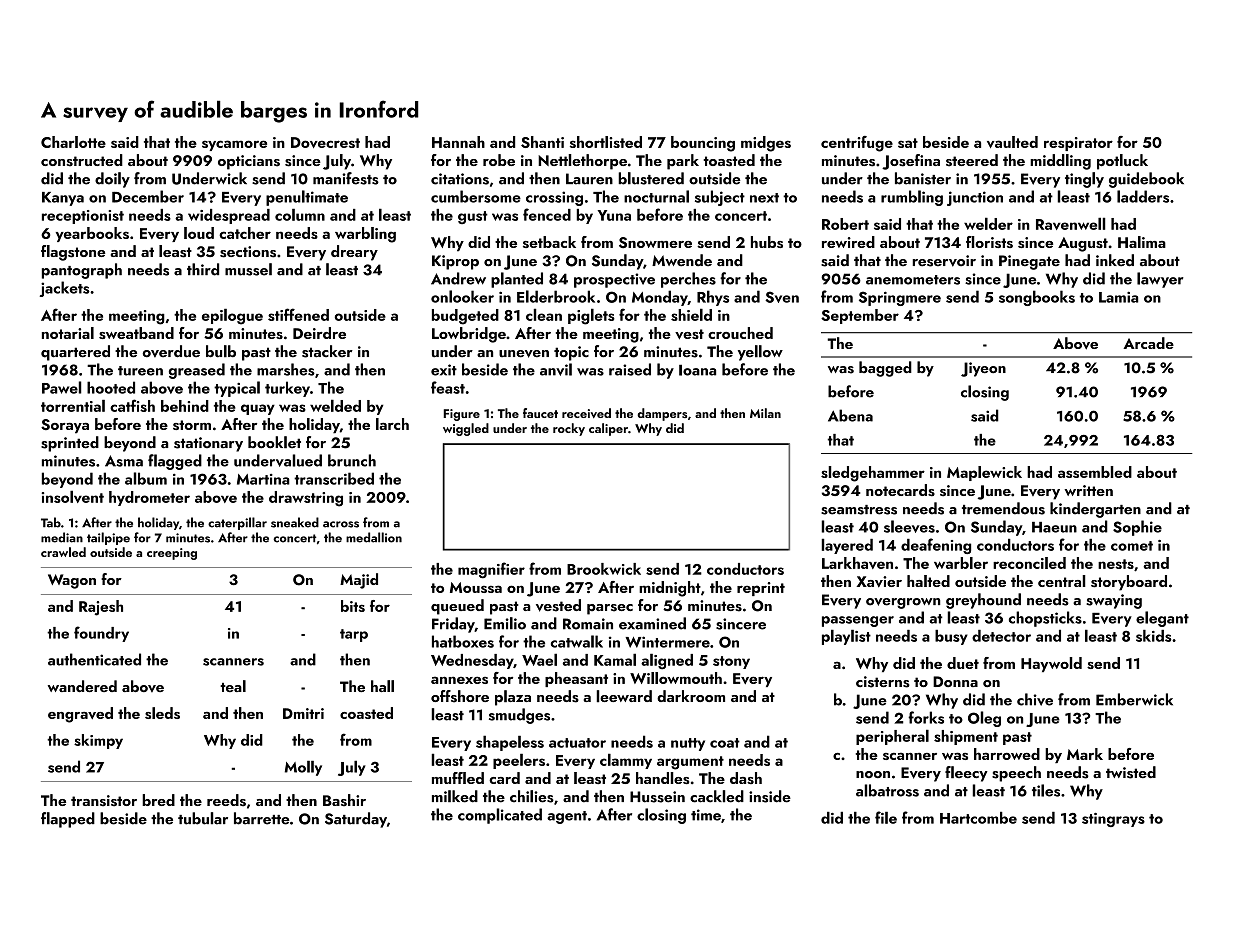 The width and height of the screenshot is (1233, 952). I want to click on time, so click(706, 815).
